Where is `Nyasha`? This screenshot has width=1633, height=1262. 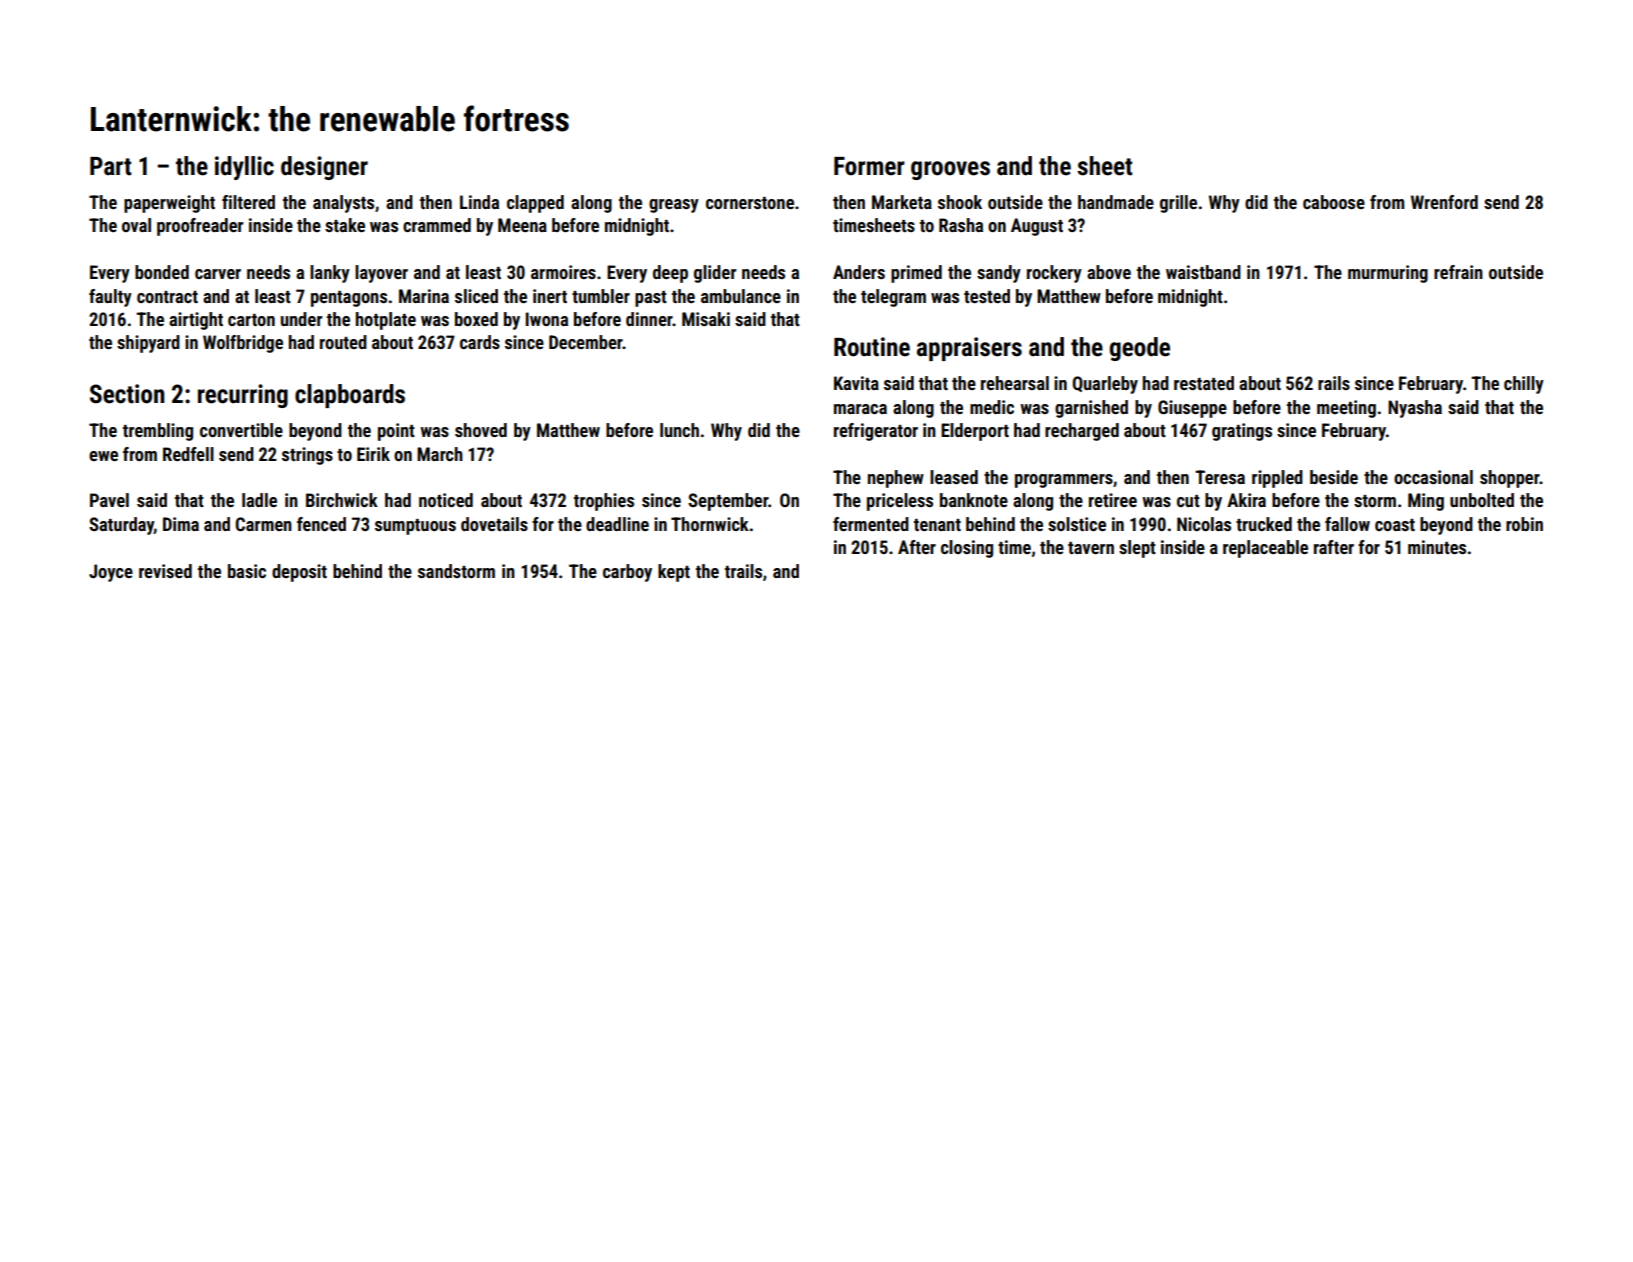
Nyasha is located at coordinates (1415, 409).
